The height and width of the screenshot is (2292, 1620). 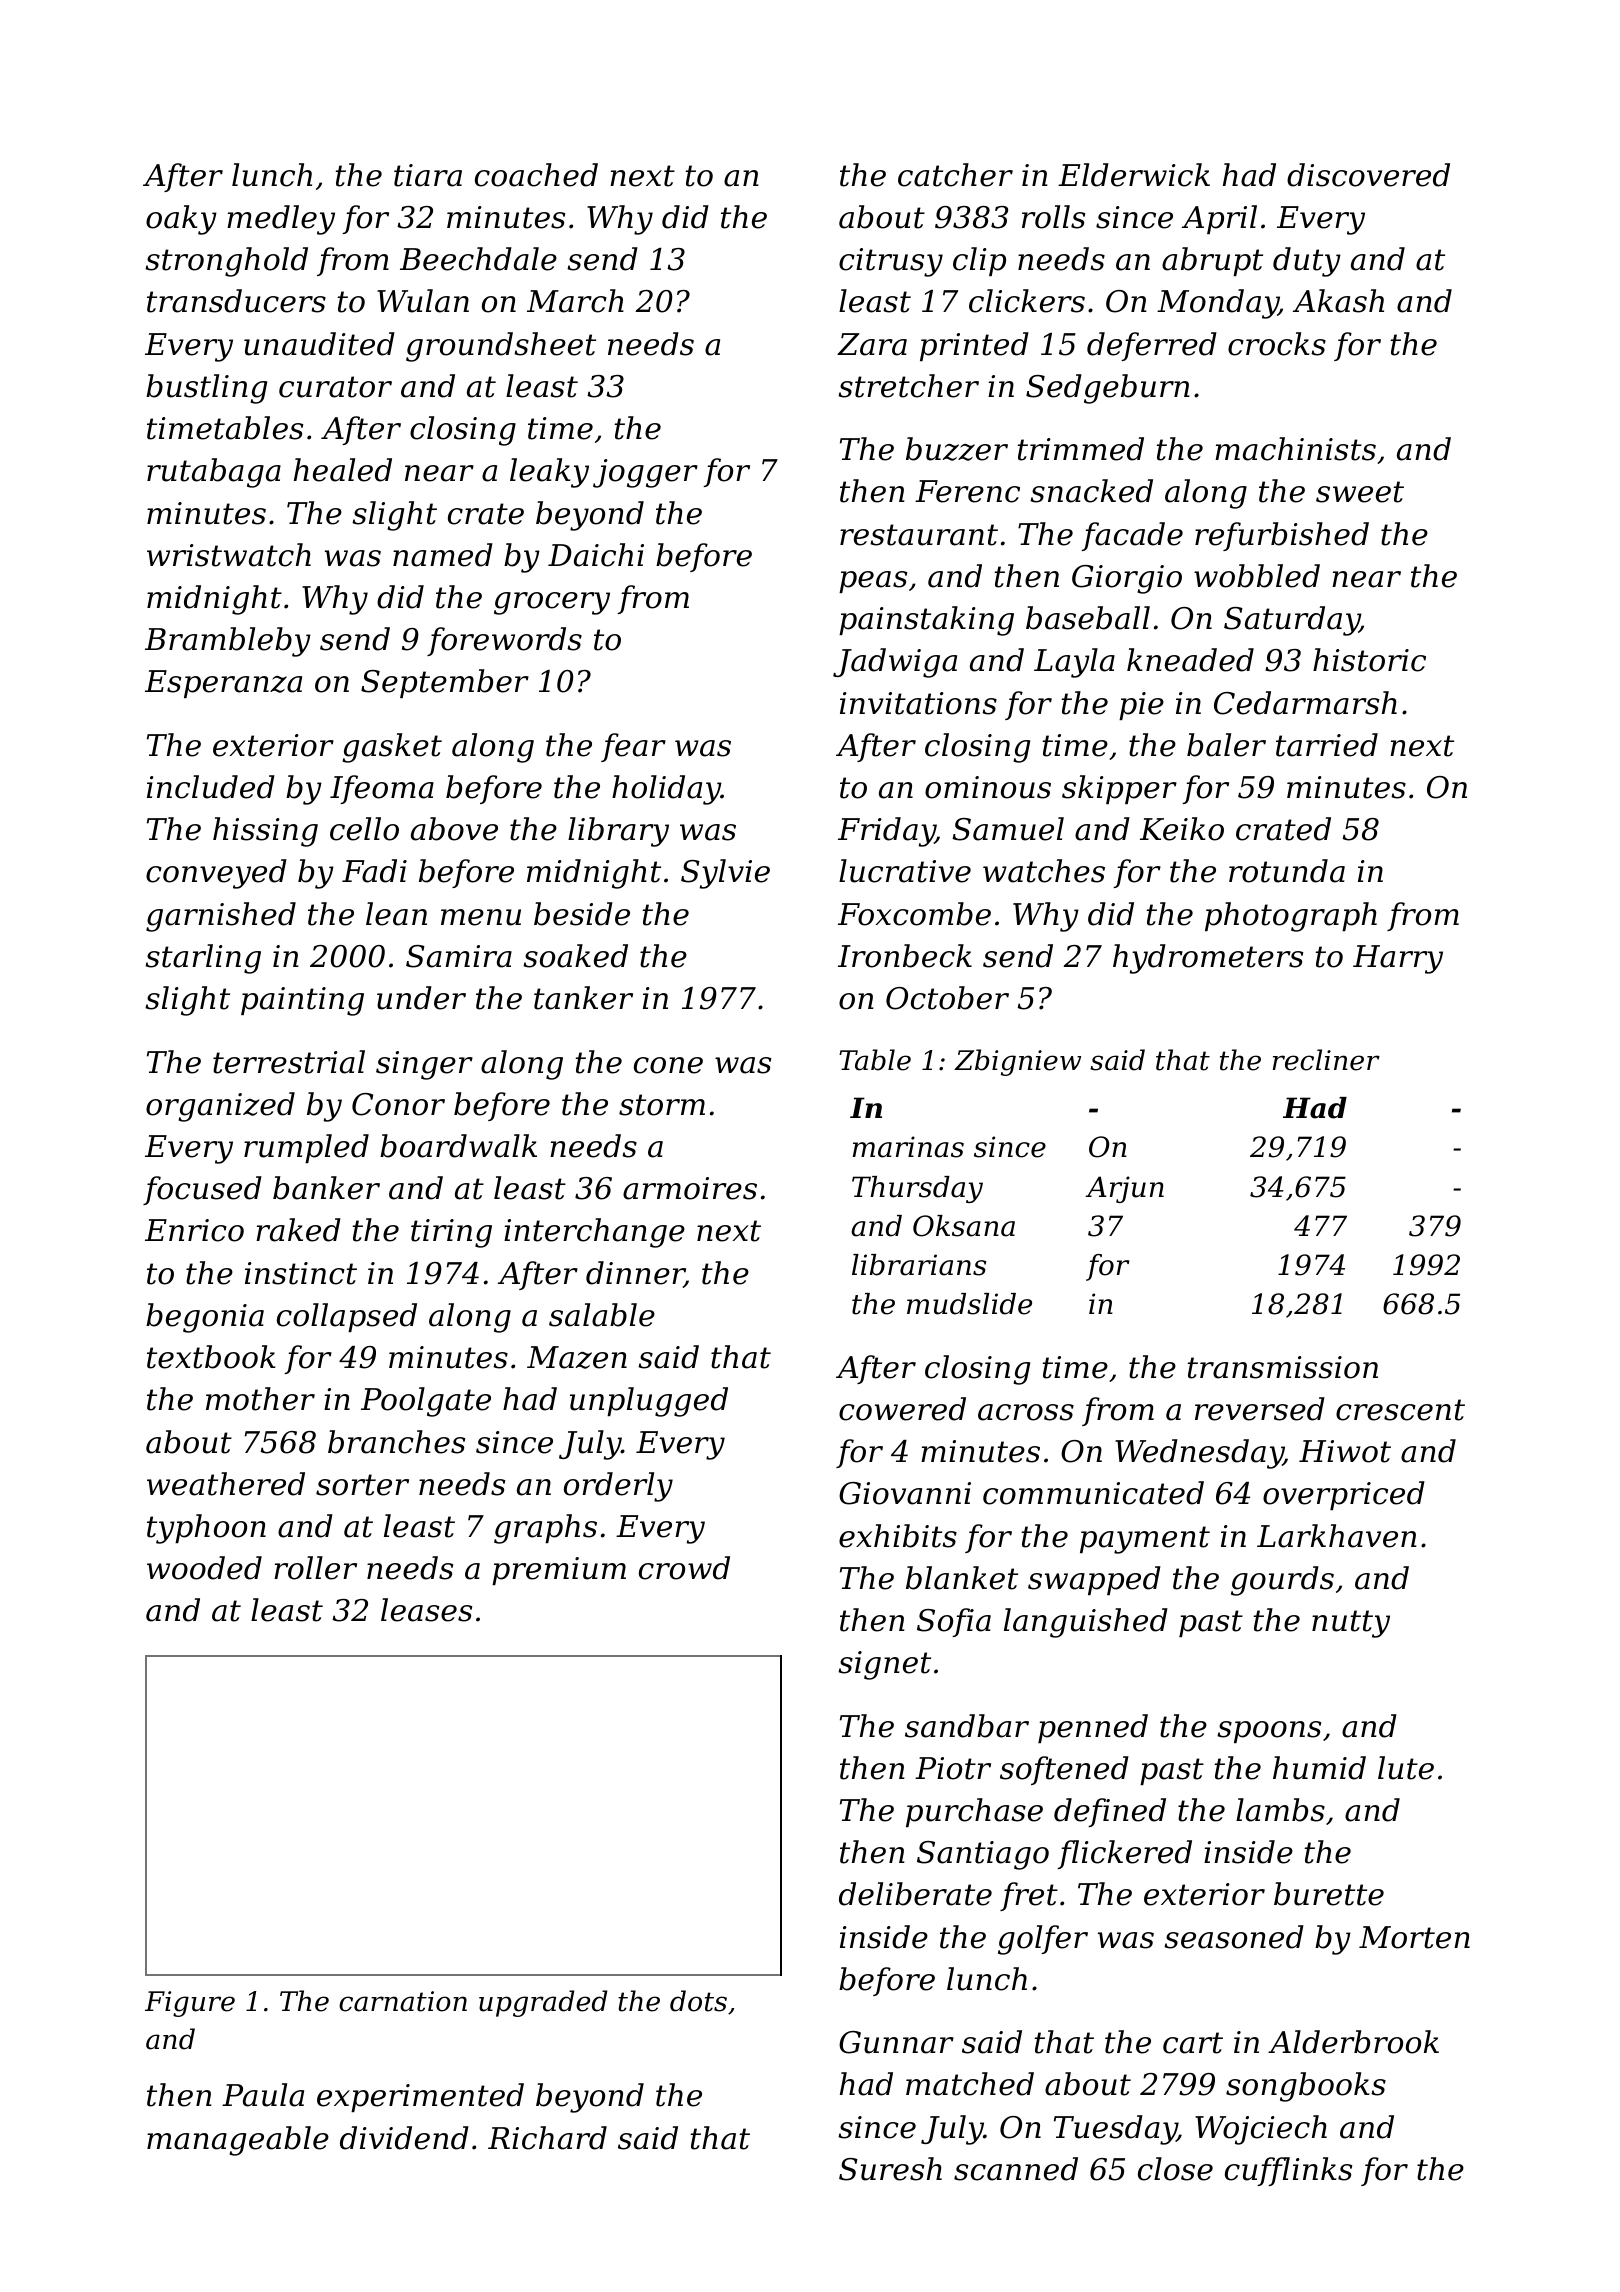 What do you see at coordinates (211, 1357) in the screenshot?
I see `textbook` at bounding box center [211, 1357].
